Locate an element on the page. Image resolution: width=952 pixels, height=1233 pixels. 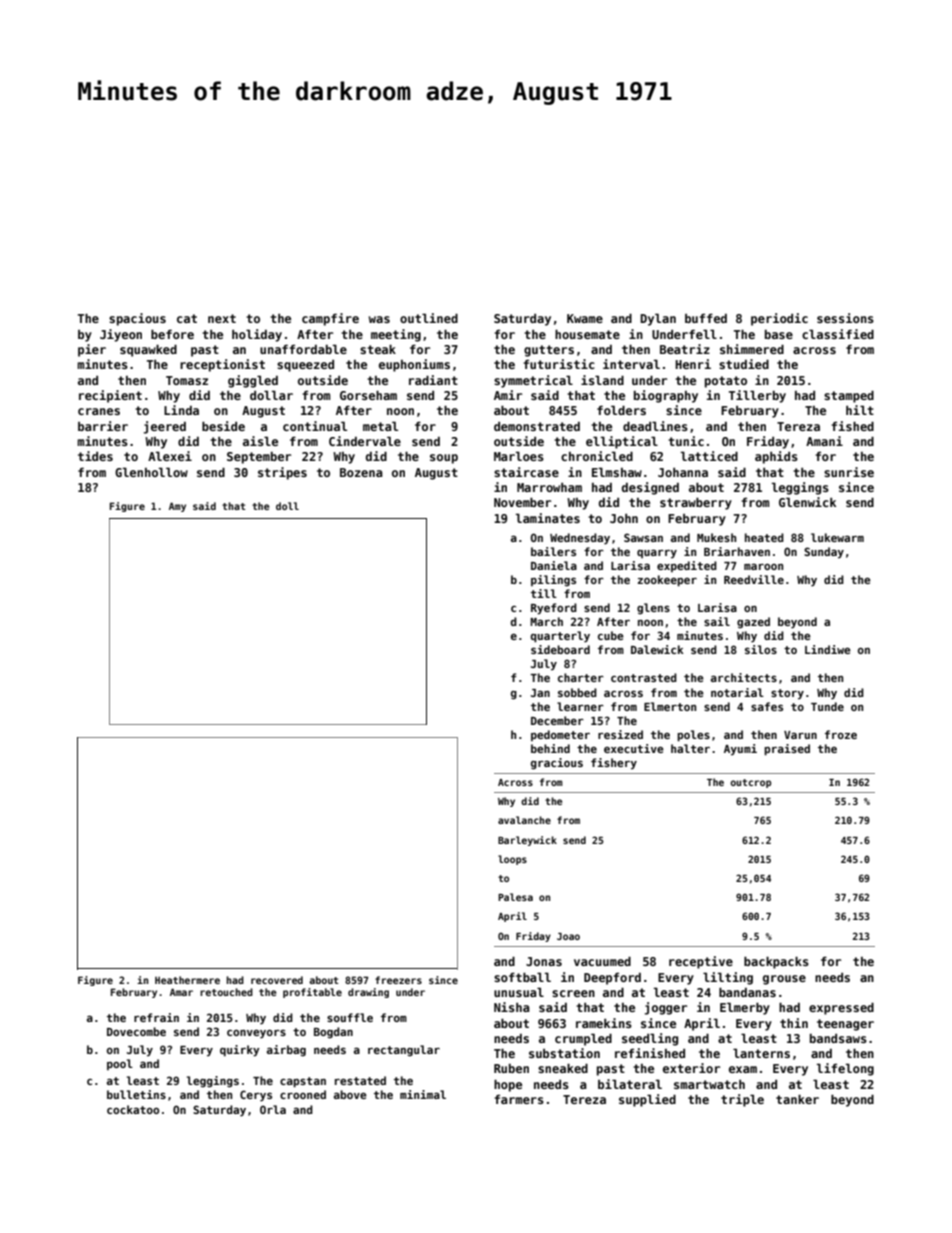
latticed is located at coordinates (709, 456).
